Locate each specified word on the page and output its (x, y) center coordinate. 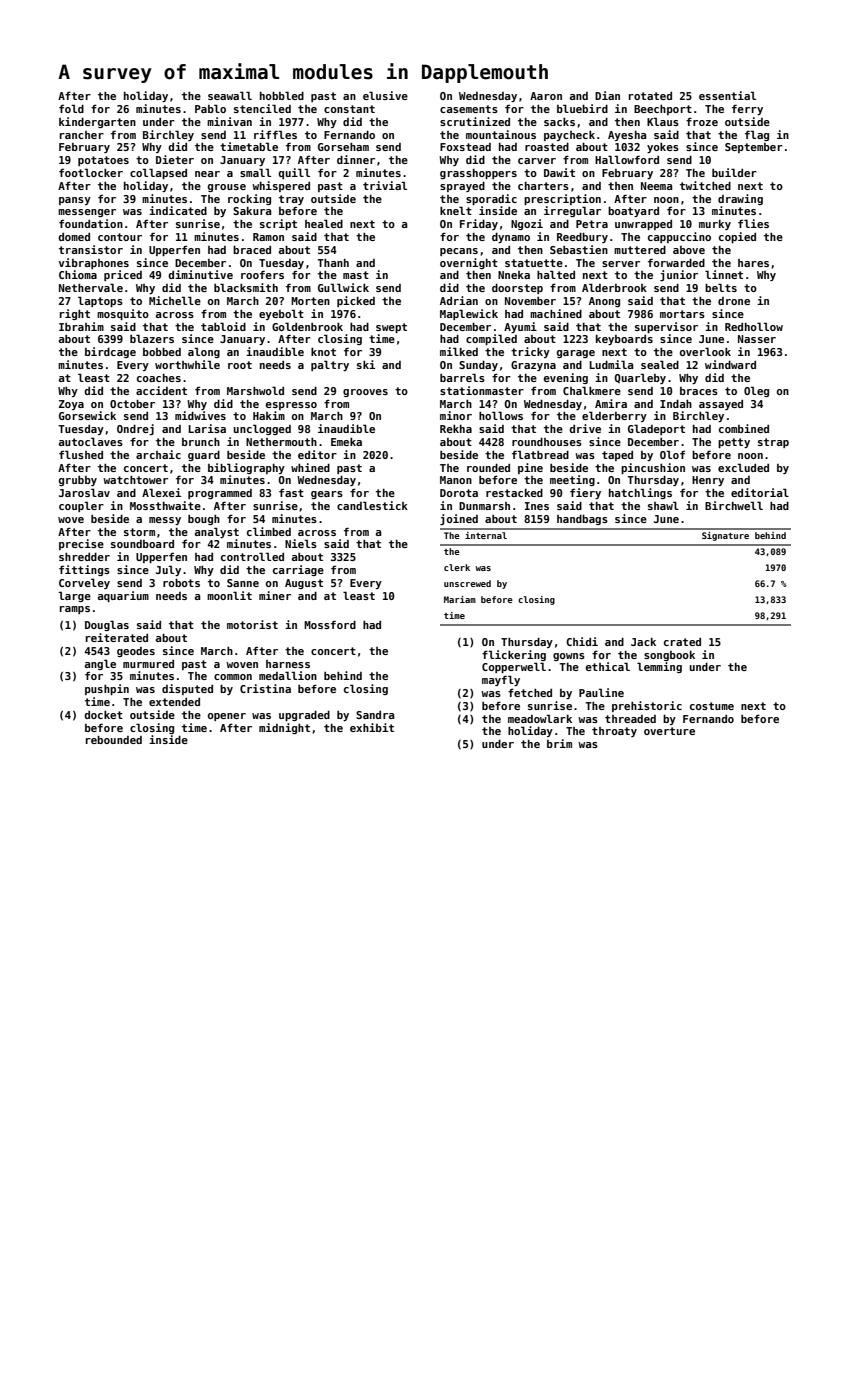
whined (310, 467)
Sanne (243, 583)
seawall (230, 95)
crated (682, 642)
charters (543, 186)
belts (721, 287)
